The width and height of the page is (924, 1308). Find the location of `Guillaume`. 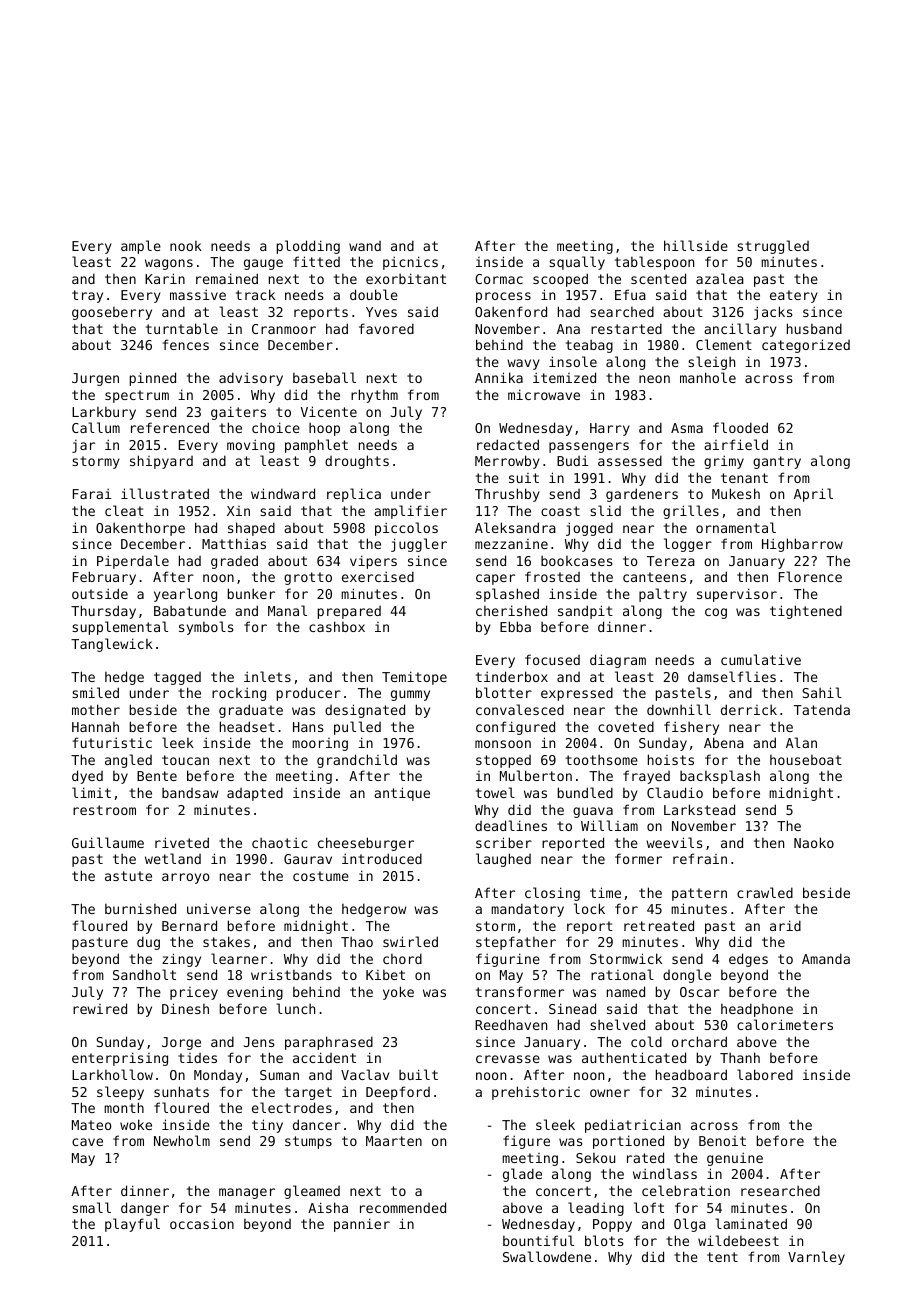

Guillaume is located at coordinates (108, 842).
